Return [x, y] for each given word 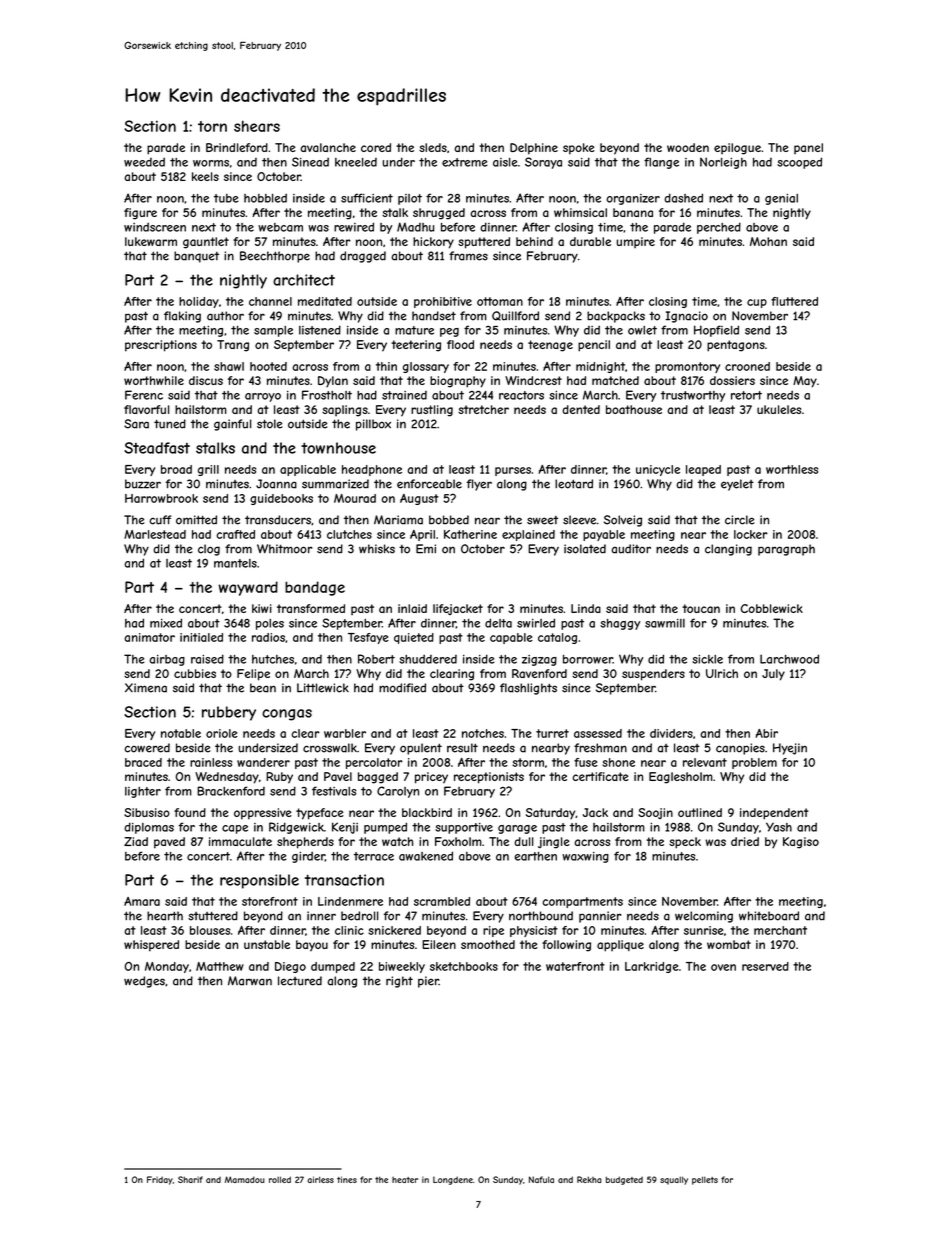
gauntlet [206, 243]
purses [513, 471]
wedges [144, 982]
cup [757, 303]
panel [808, 148]
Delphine [534, 149]
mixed [166, 623]
